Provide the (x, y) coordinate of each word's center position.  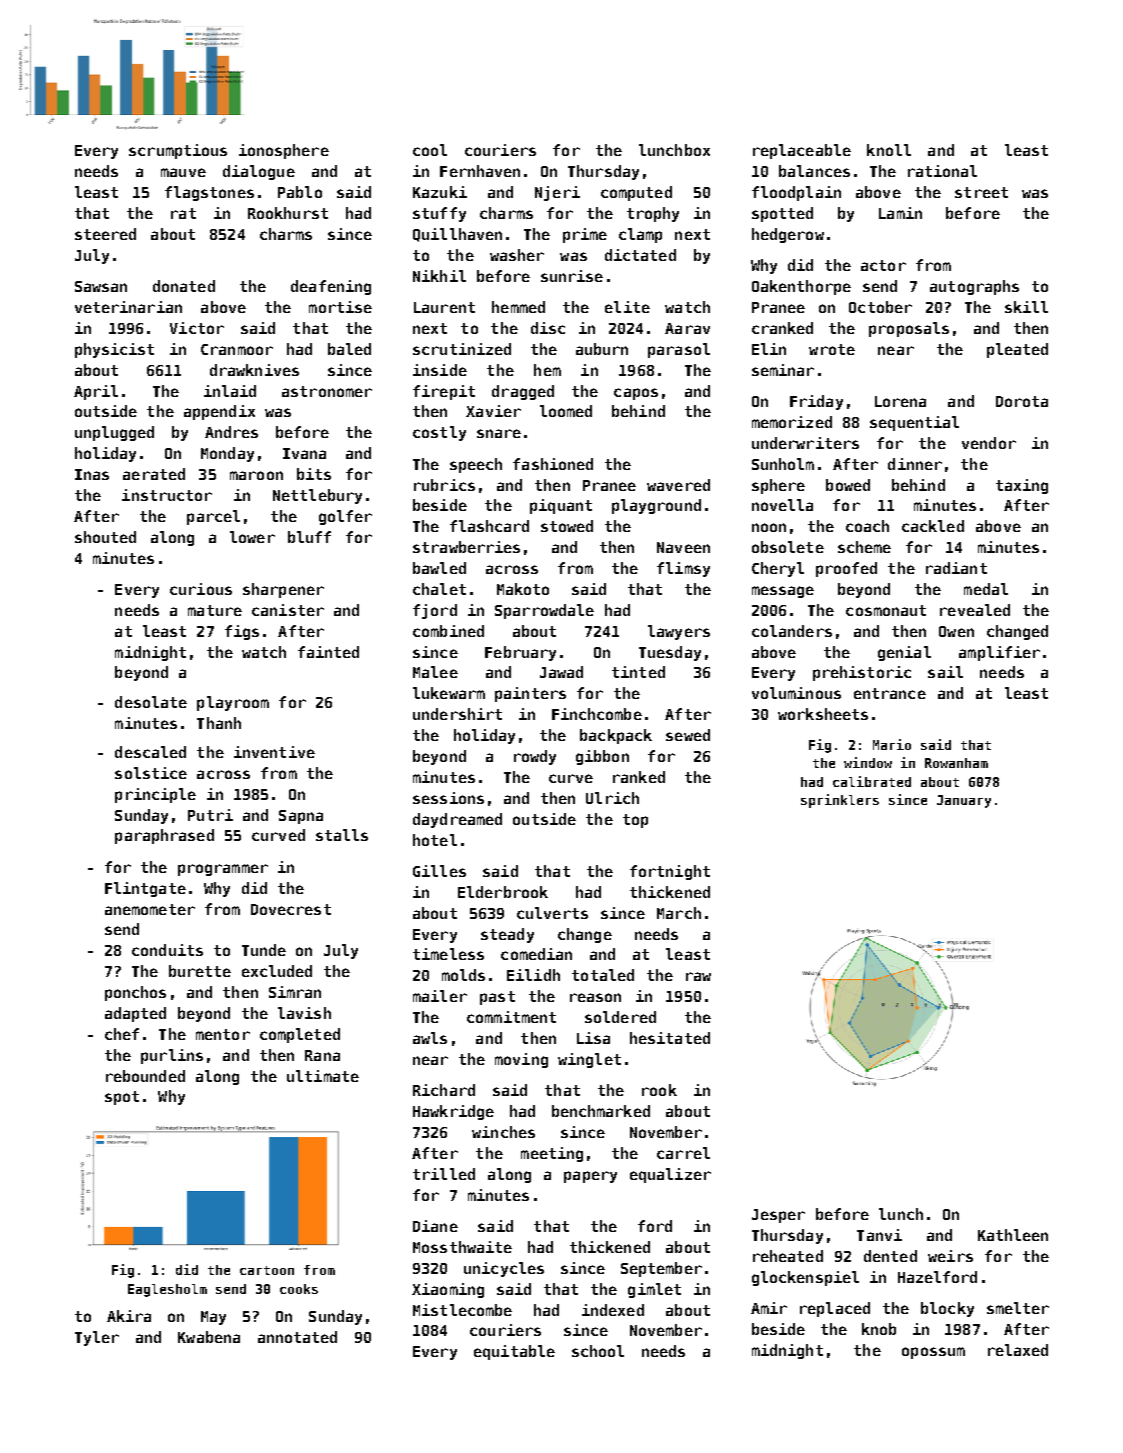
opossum (933, 1353)
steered (105, 234)
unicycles (504, 1269)
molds (463, 975)
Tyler (97, 1338)
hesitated (670, 1038)
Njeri (557, 193)
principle (155, 795)
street (981, 192)
